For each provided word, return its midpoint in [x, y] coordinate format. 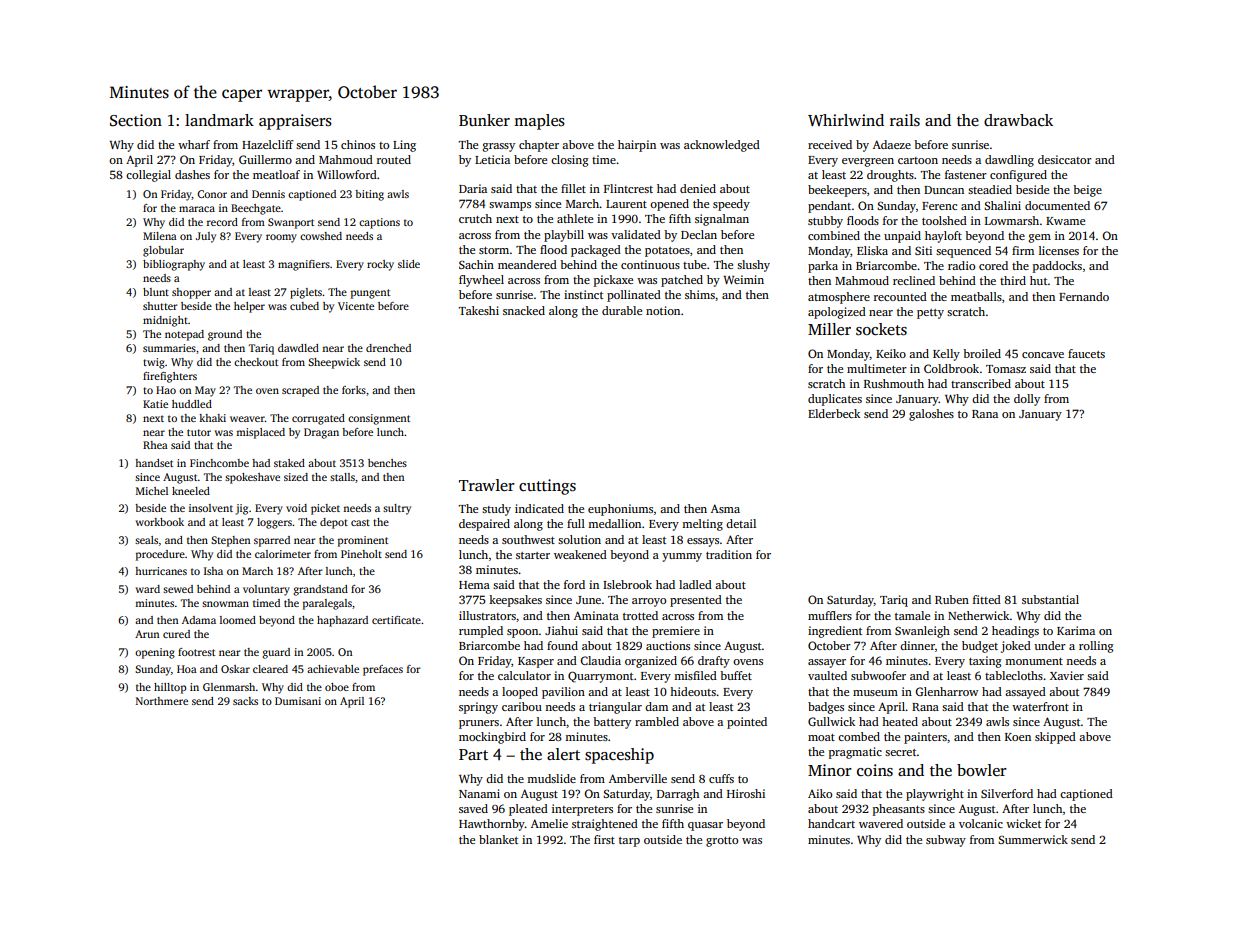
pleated [528, 810]
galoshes [931, 415]
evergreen [868, 162]
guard [276, 653]
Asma [725, 508]
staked [289, 463]
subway [946, 841]
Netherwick [979, 615]
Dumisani [298, 701]
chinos [358, 144]
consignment [379, 419]
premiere [676, 632]
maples [539, 122]
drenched [388, 348]
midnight [165, 321]
